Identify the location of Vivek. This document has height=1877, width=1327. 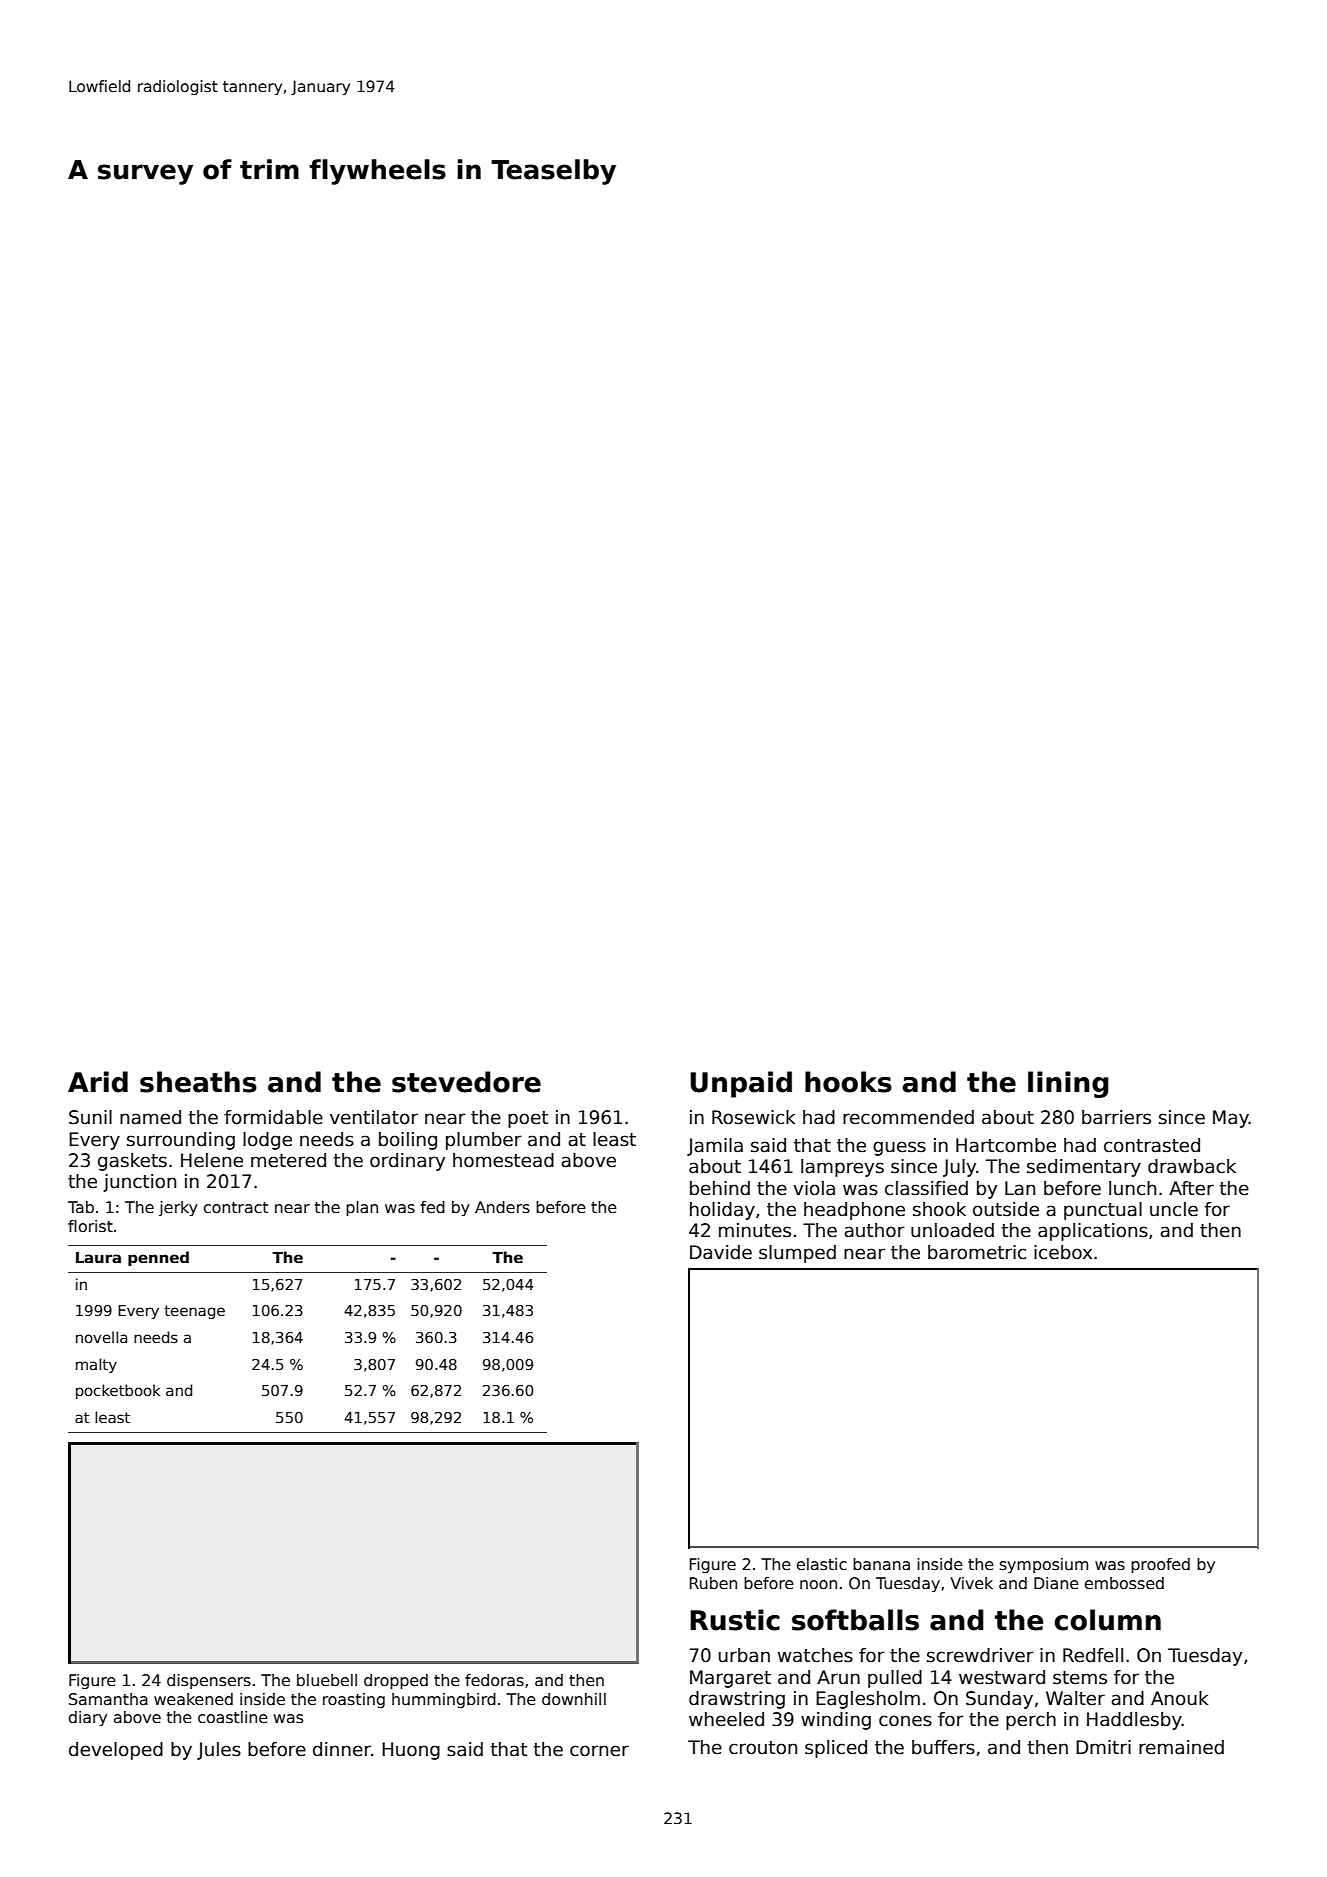
(971, 1583).
